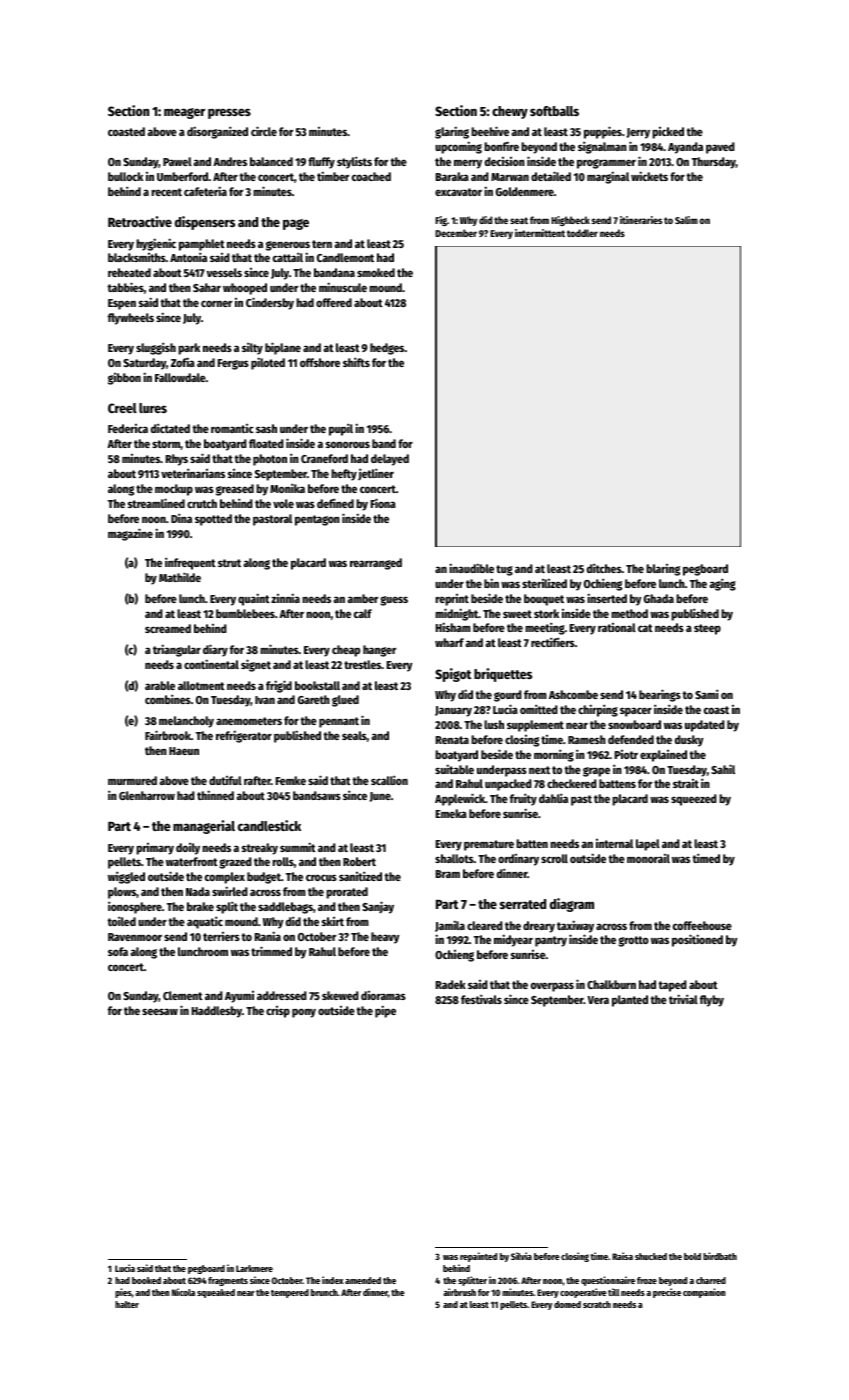 The width and height of the page is (849, 1400). What do you see at coordinates (604, 568) in the page?
I see `ditches` at bounding box center [604, 568].
